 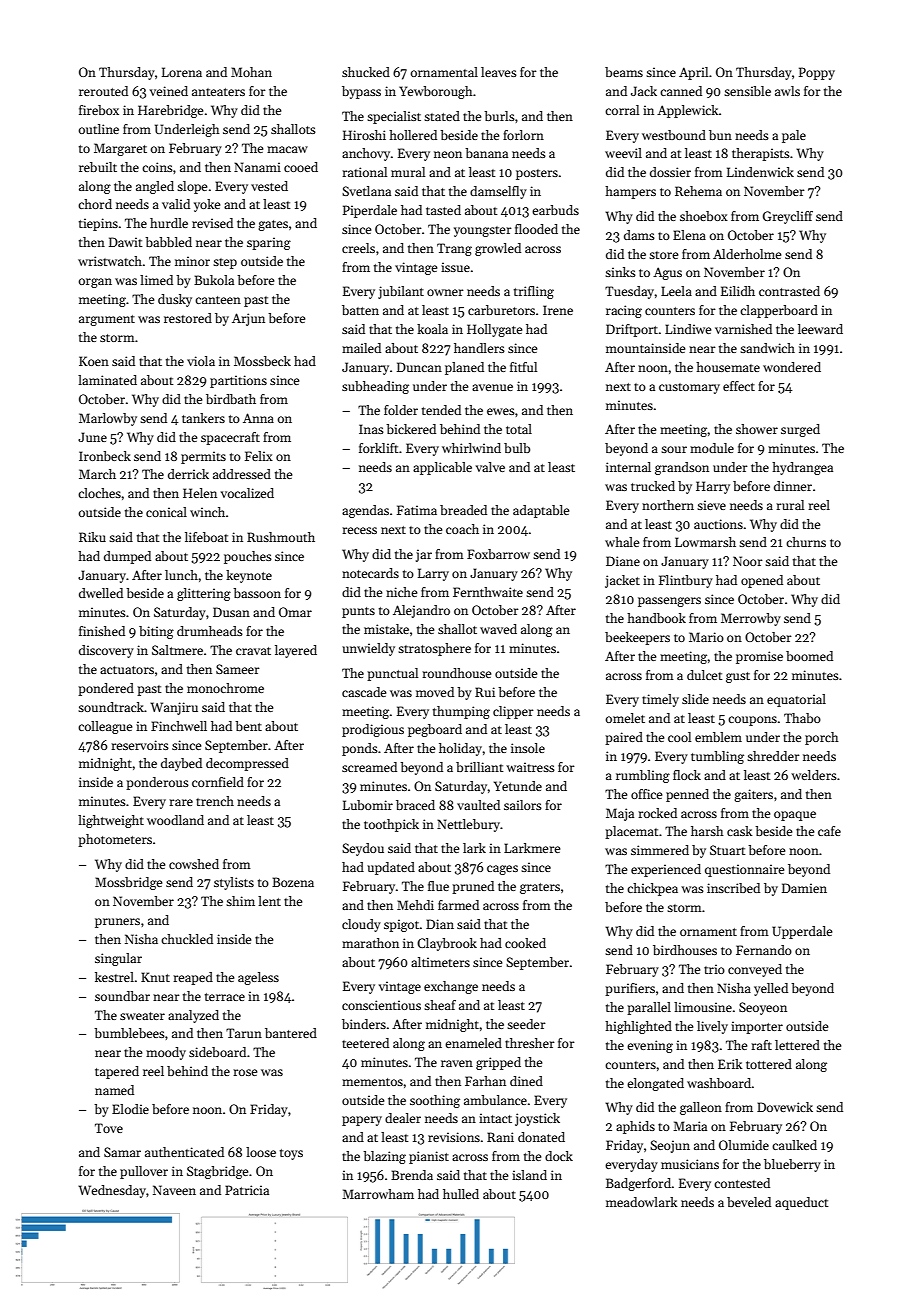 What do you see at coordinates (231, 612) in the document?
I see `Dusan` at bounding box center [231, 612].
